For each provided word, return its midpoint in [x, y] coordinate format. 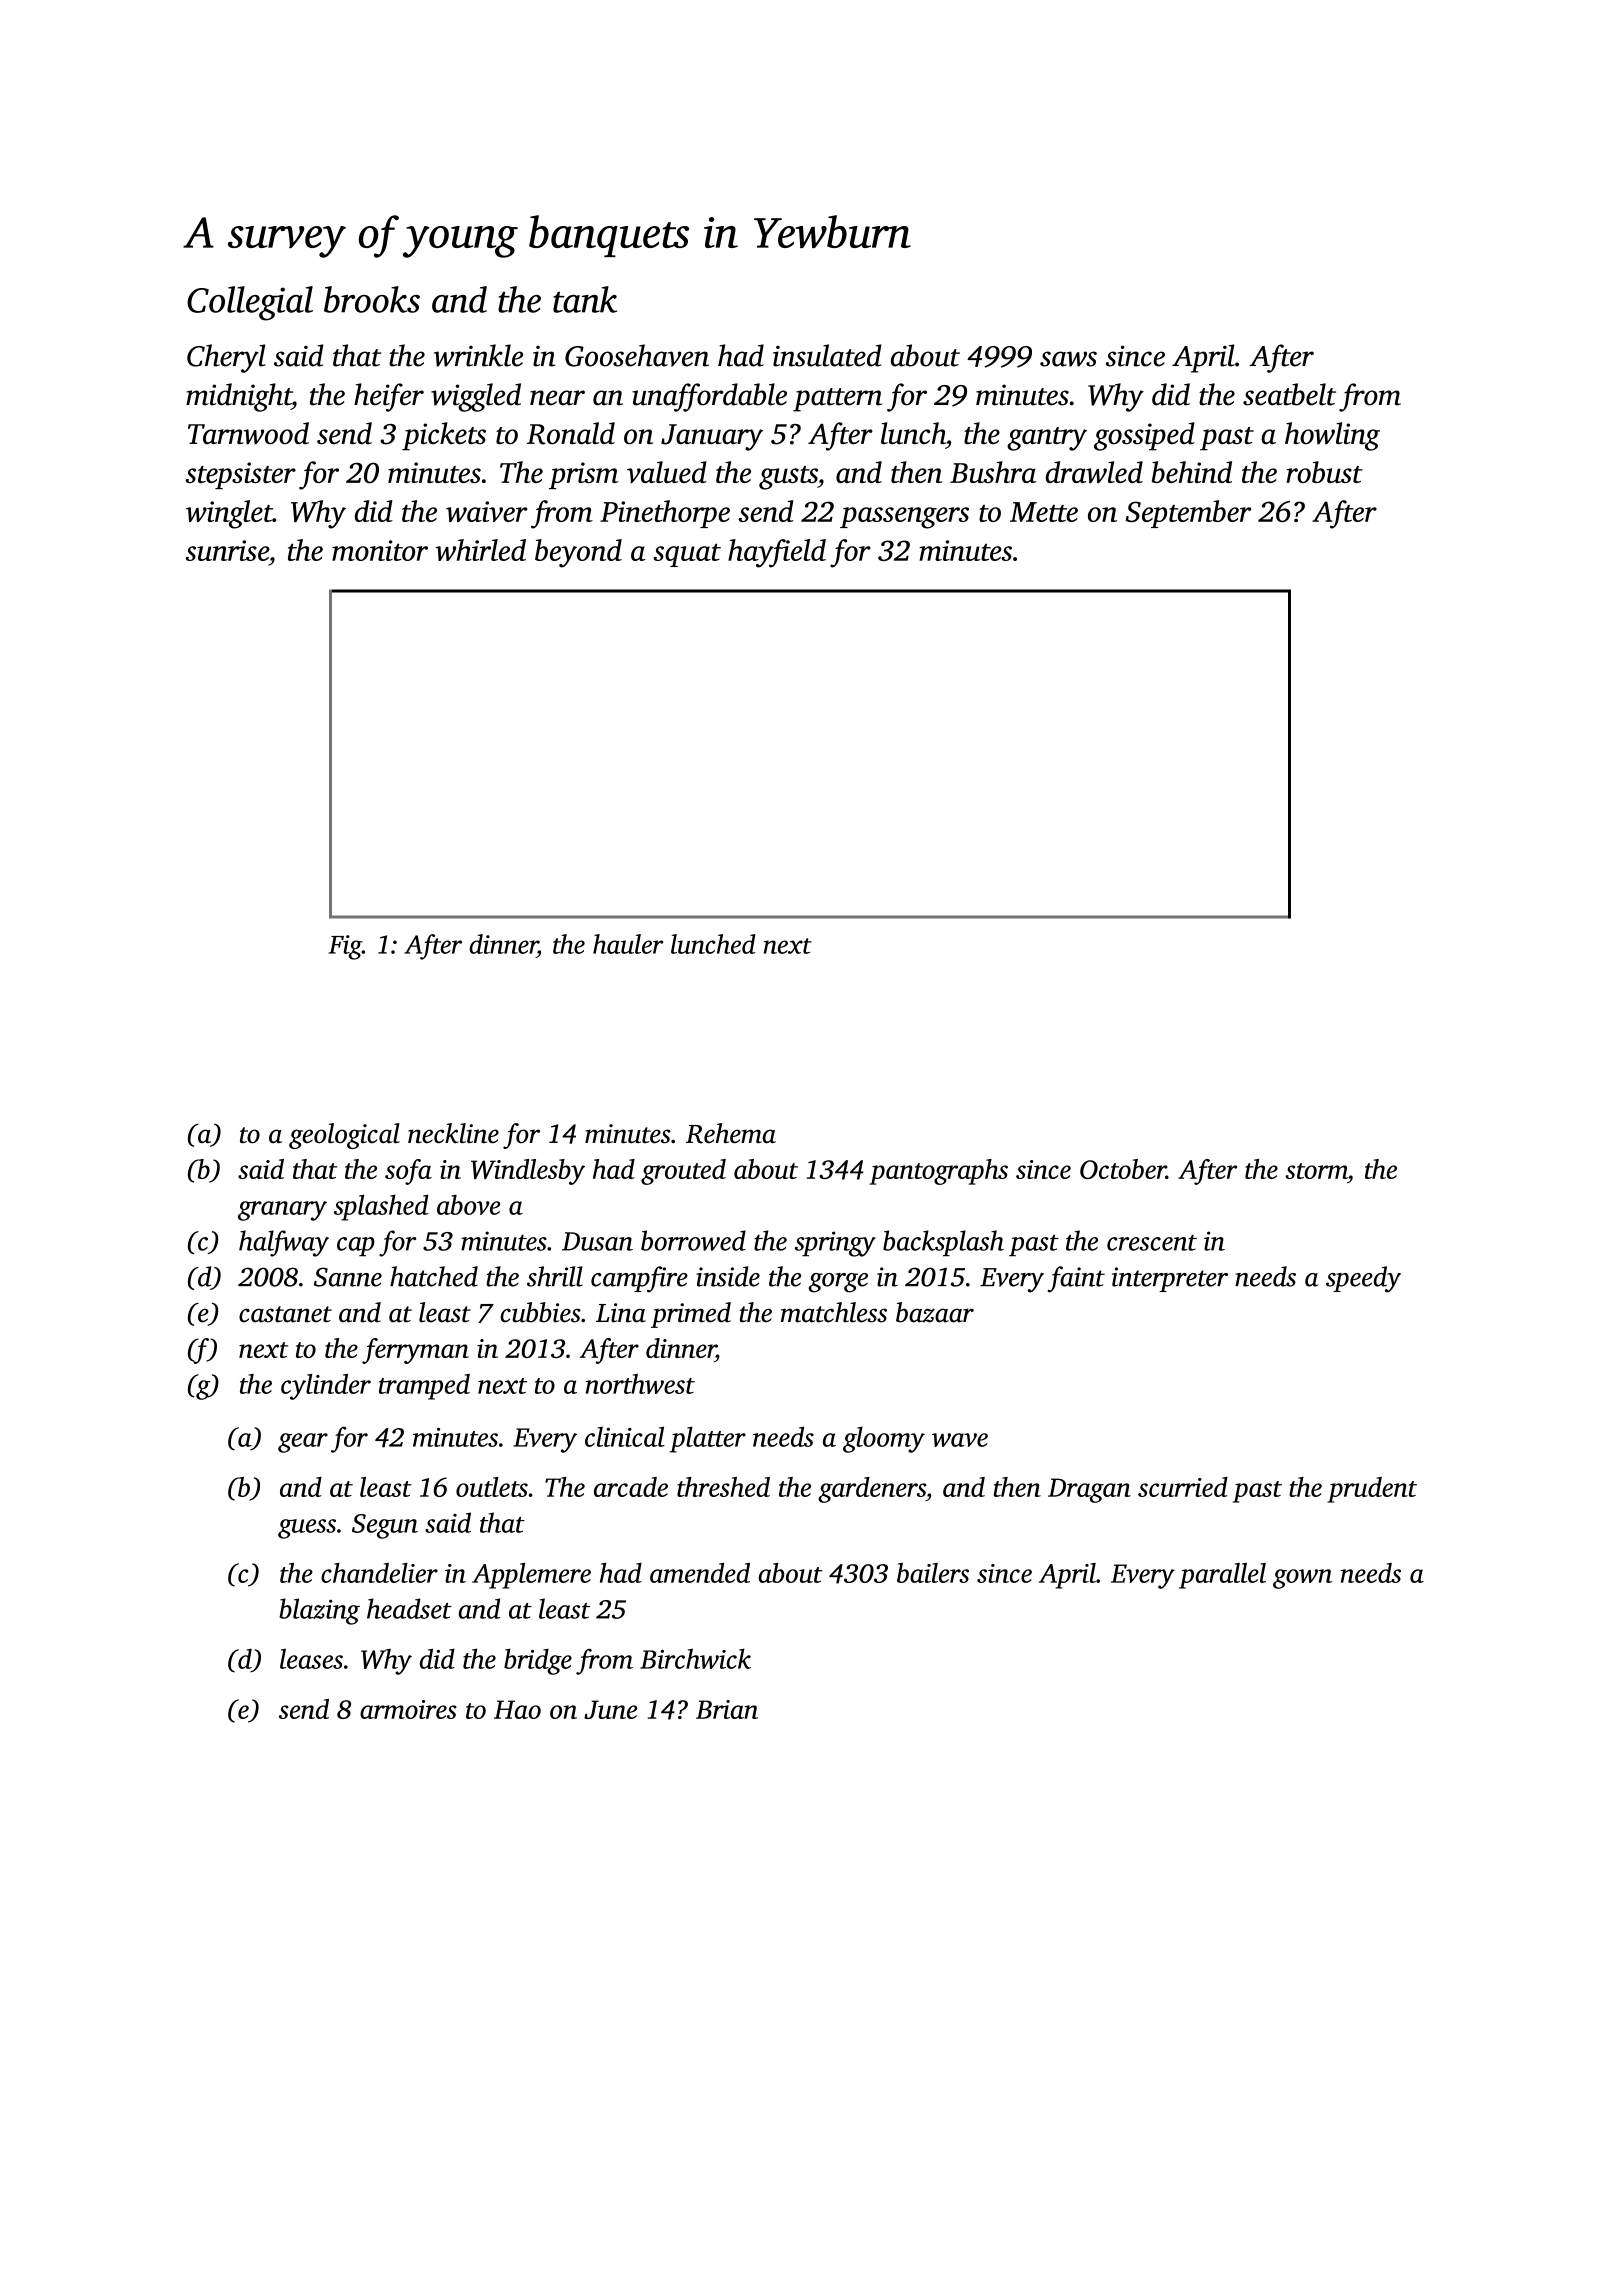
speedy [1363, 1279]
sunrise [227, 550]
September [1188, 514]
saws [1068, 359]
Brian [727, 1709]
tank [585, 299]
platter [708, 1439]
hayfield [777, 553]
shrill [555, 1276]
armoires [408, 1709]
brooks [372, 299]
